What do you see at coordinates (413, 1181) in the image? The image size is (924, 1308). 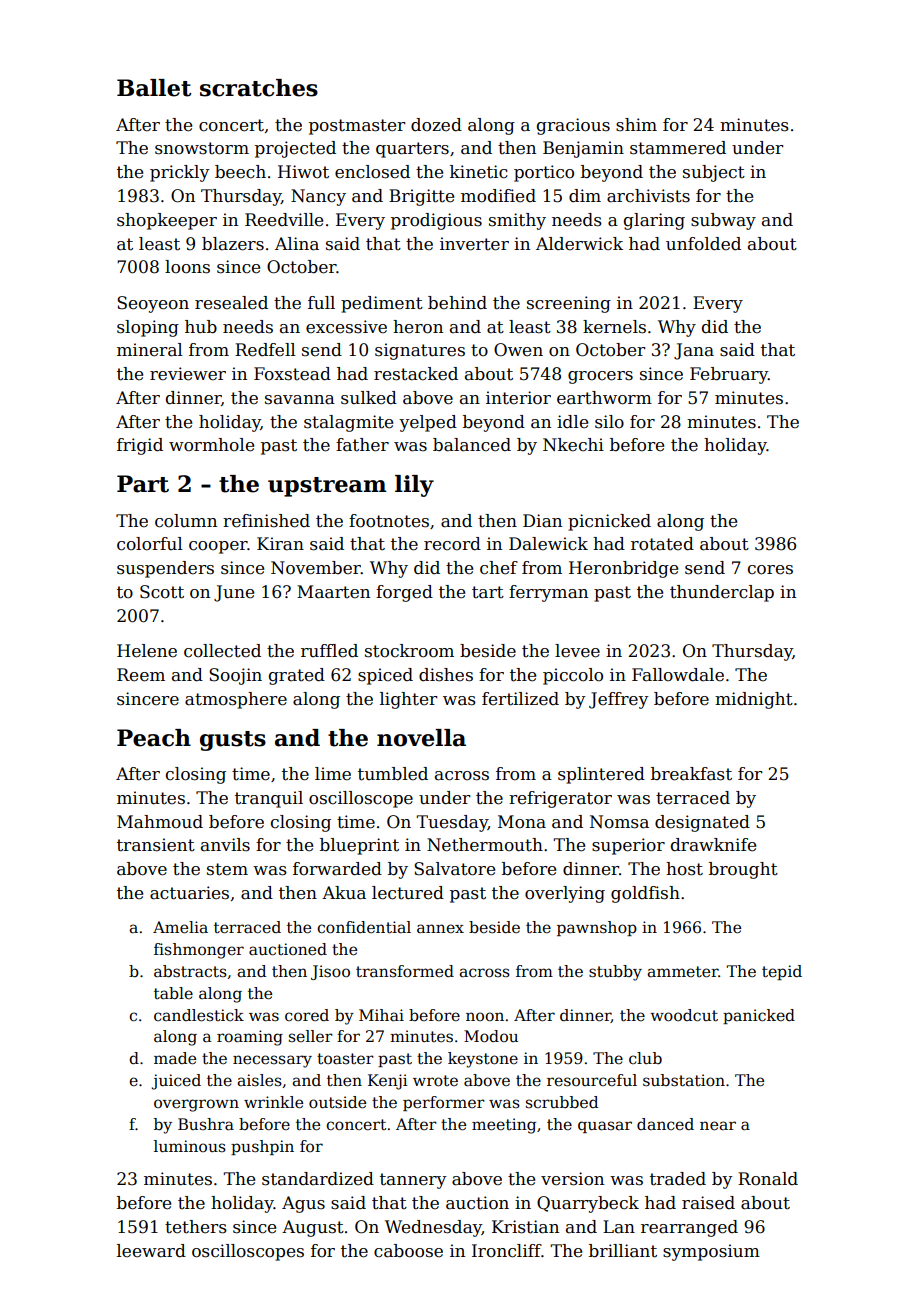 I see `tannery` at bounding box center [413, 1181].
